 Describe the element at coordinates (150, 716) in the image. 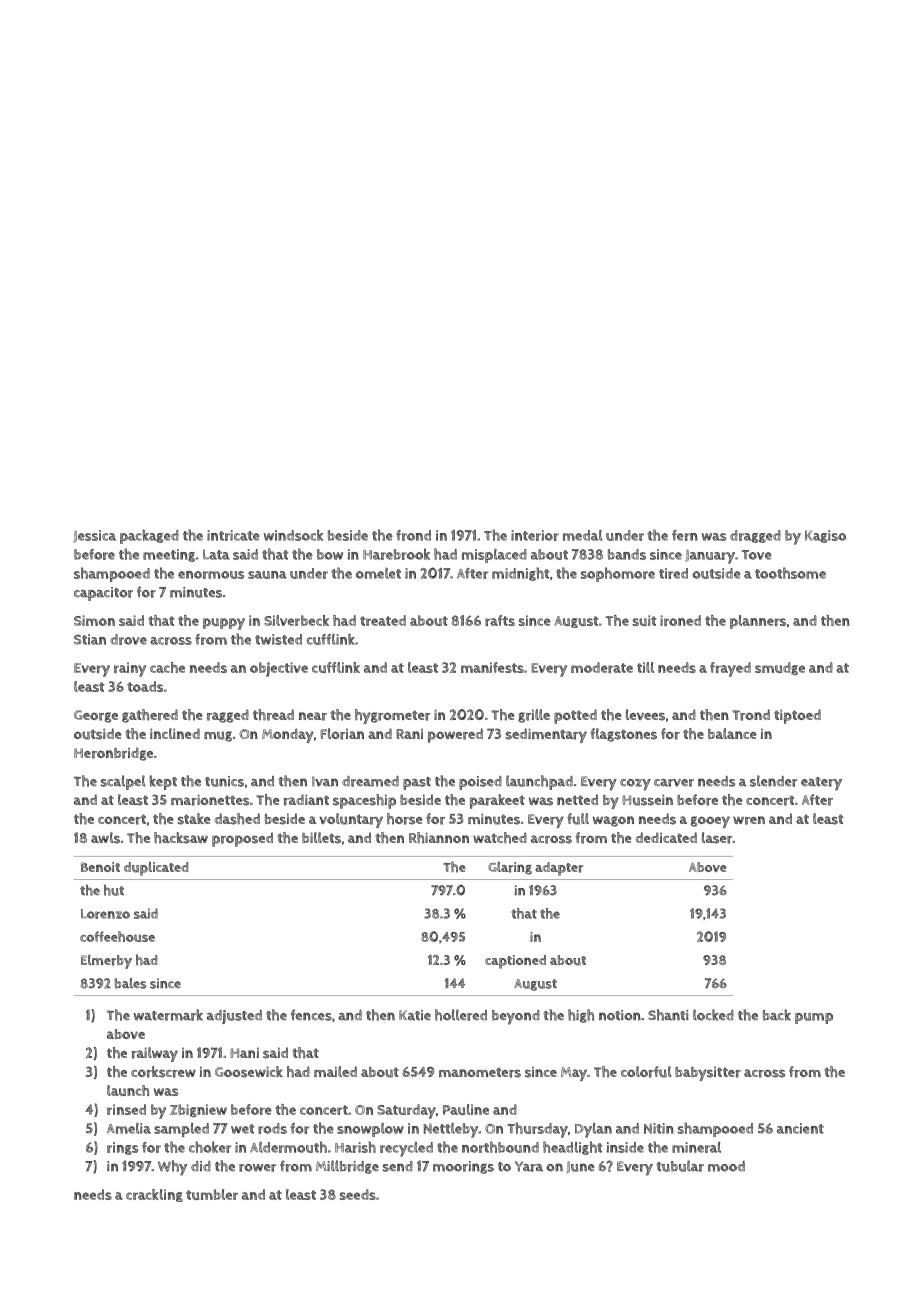

I see `gathered` at that location.
